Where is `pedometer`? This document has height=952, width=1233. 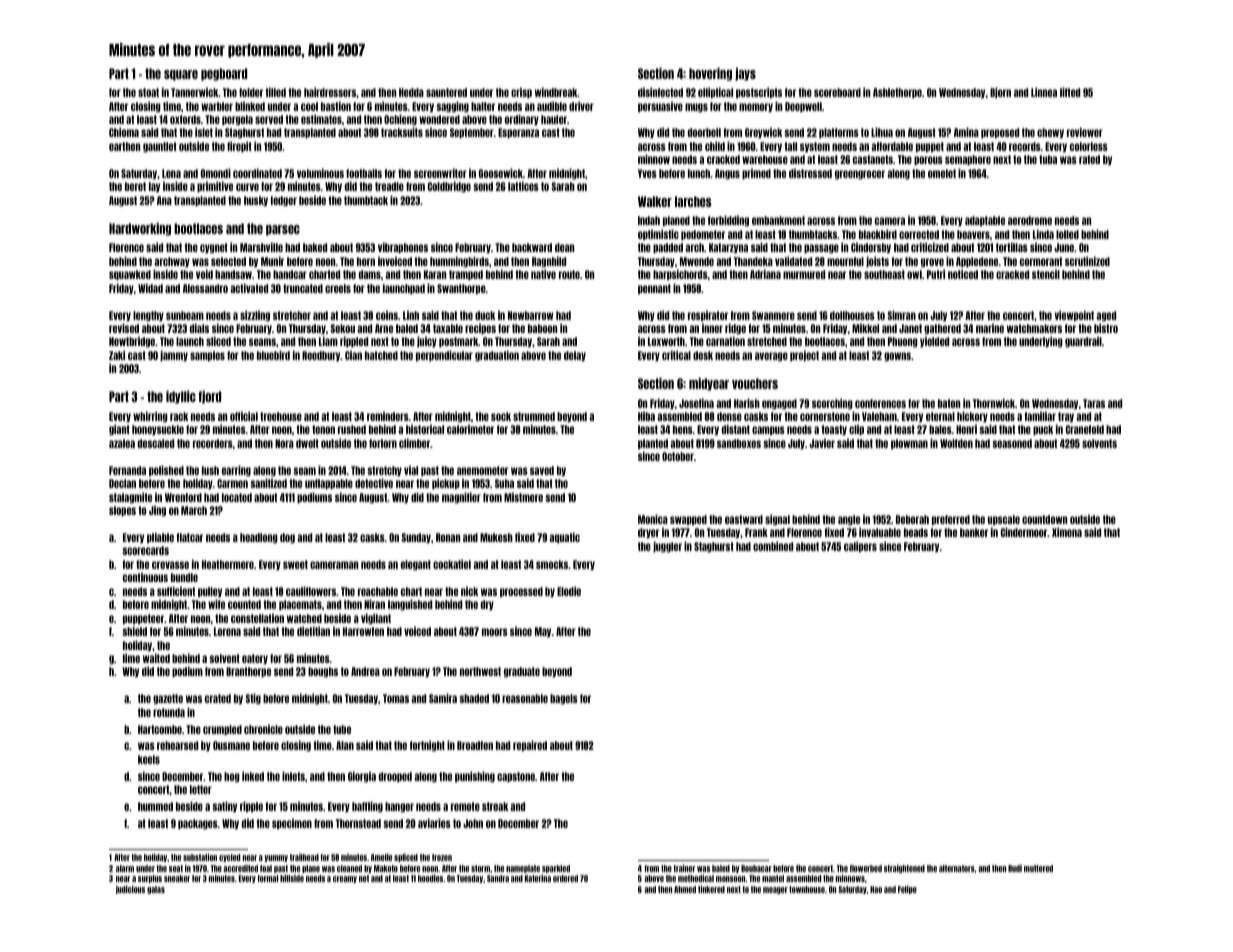 pedometer is located at coordinates (703, 235).
